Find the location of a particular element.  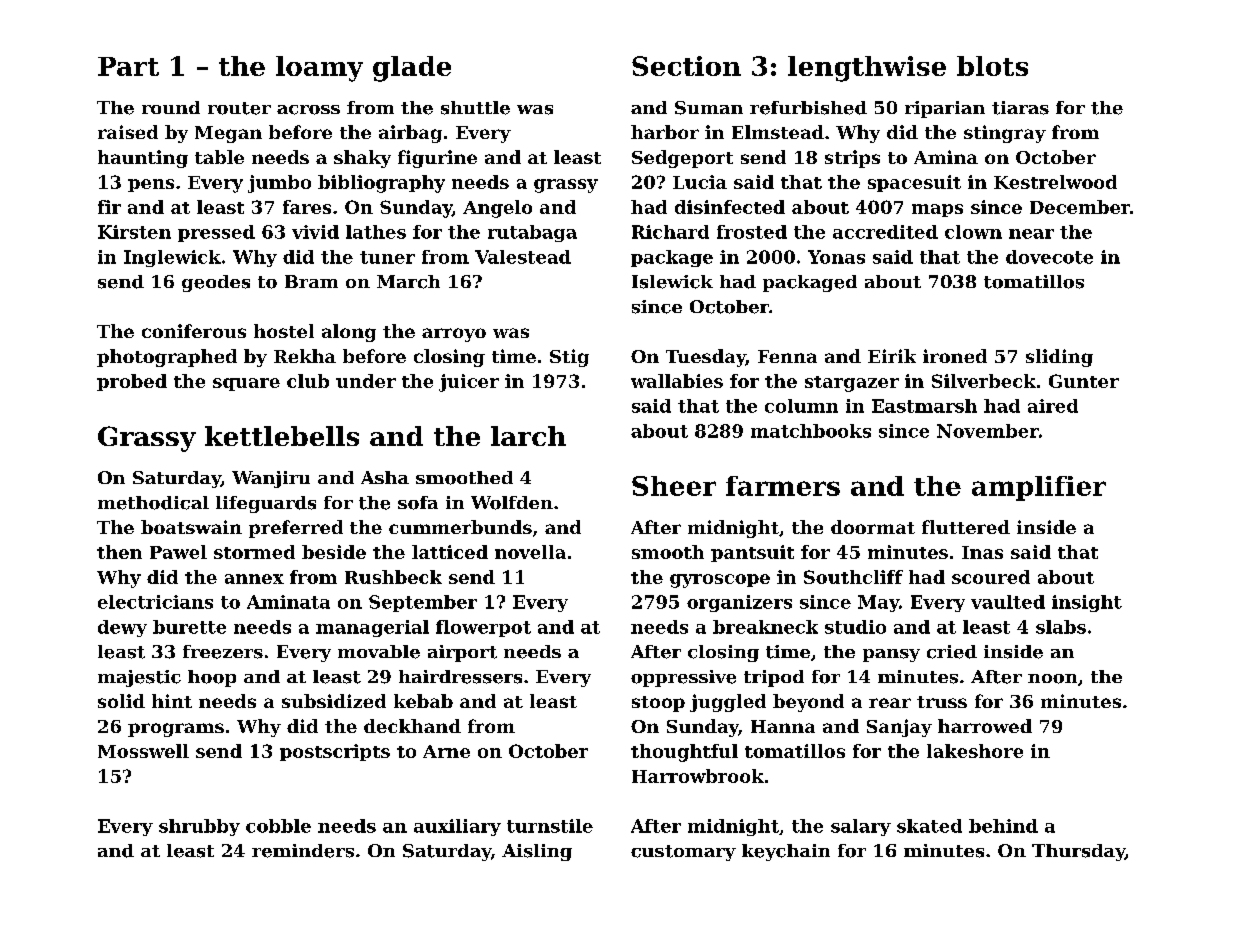

Megan is located at coordinates (228, 134).
